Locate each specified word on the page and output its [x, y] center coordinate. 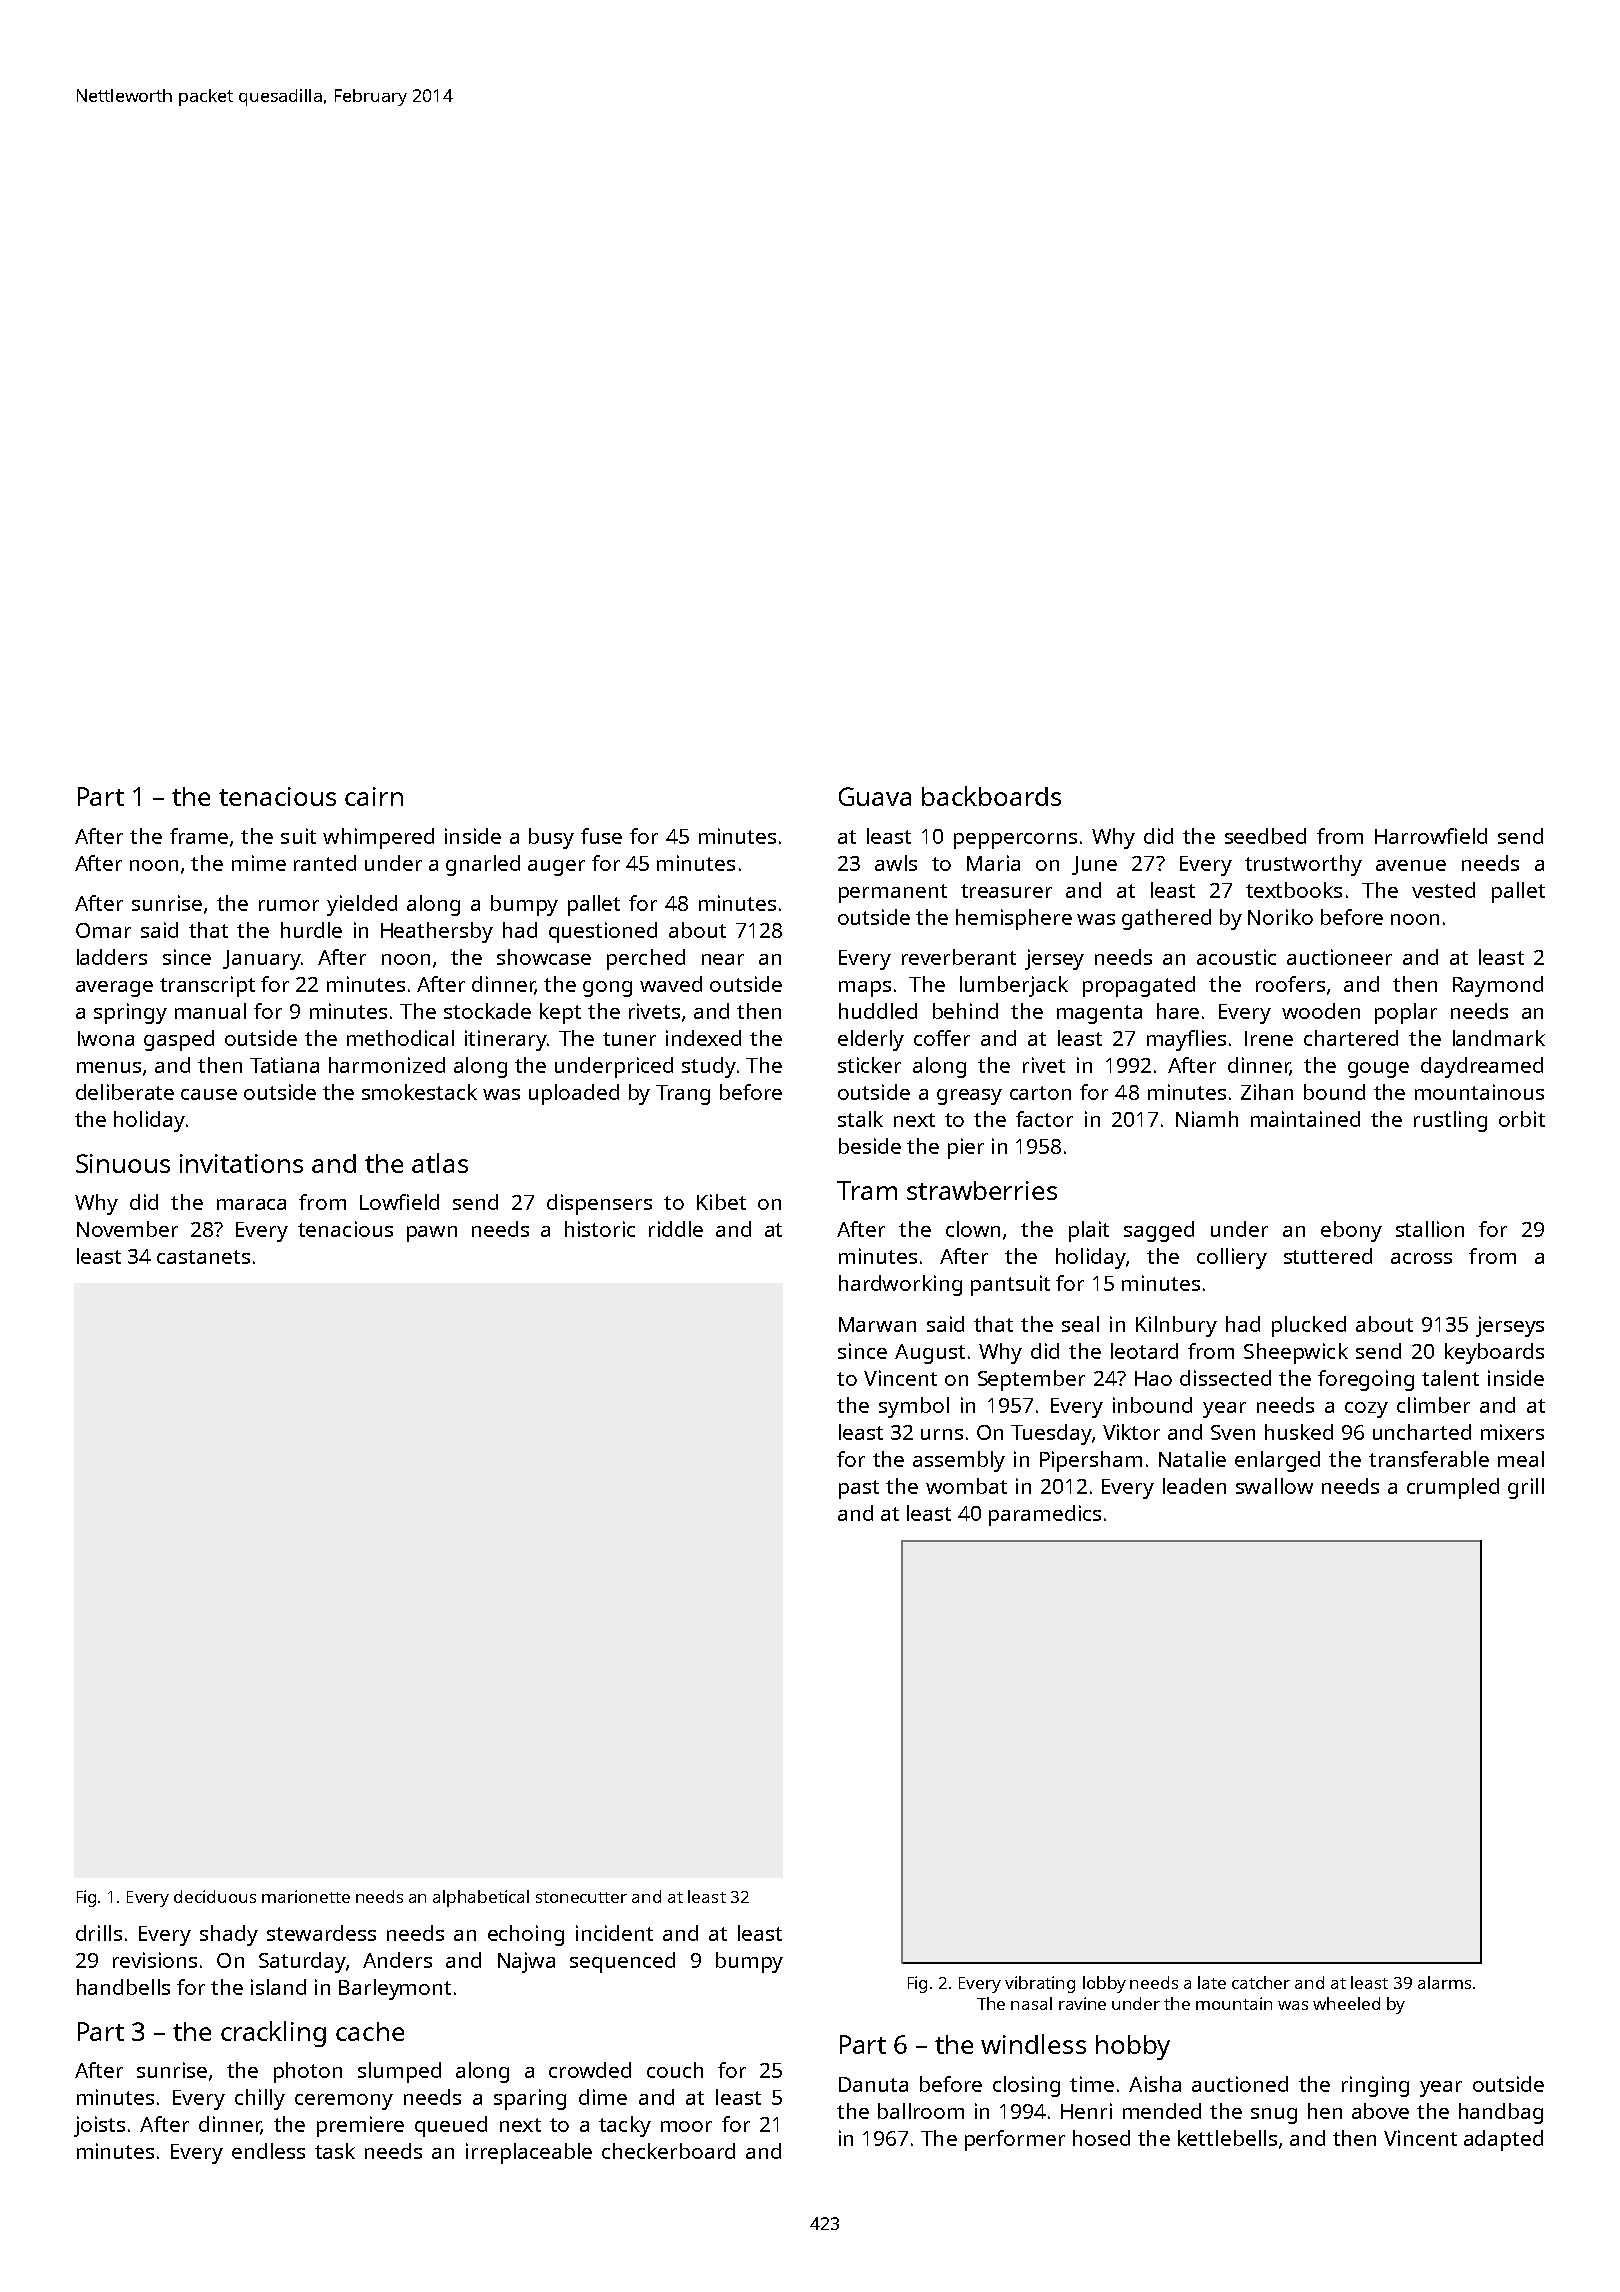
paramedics [1045, 1515]
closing [1026, 2086]
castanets [203, 1257]
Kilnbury [1176, 1326]
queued [451, 2126]
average [114, 989]
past [859, 1489]
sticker [869, 1065]
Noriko [1280, 917]
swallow [1274, 1486]
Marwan [877, 1324]
